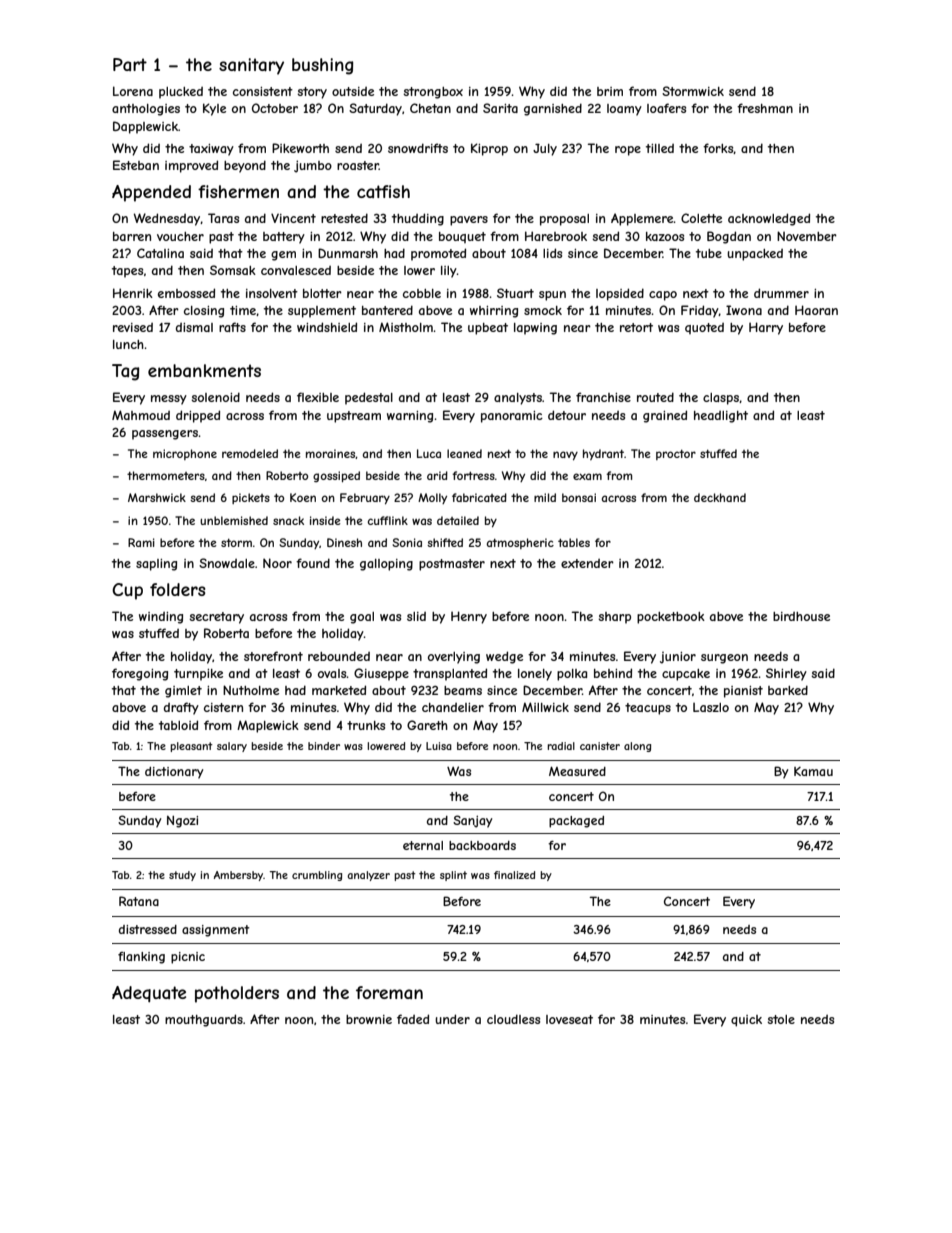  Describe the element at coordinates (720, 497) in the screenshot. I see `deckhand` at that location.
